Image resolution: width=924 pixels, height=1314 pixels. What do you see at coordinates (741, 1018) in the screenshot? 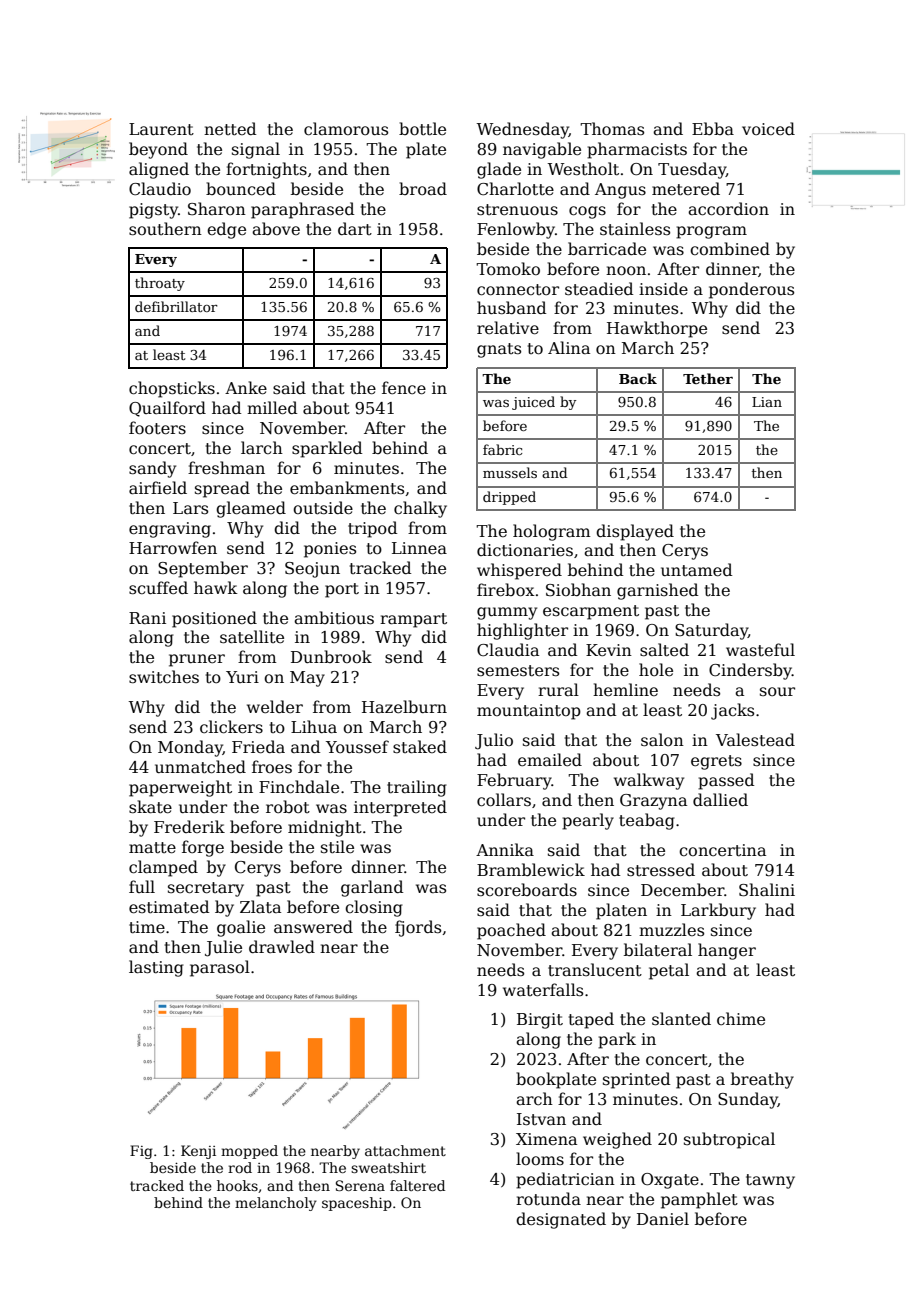
I see `chime` at bounding box center [741, 1018].
